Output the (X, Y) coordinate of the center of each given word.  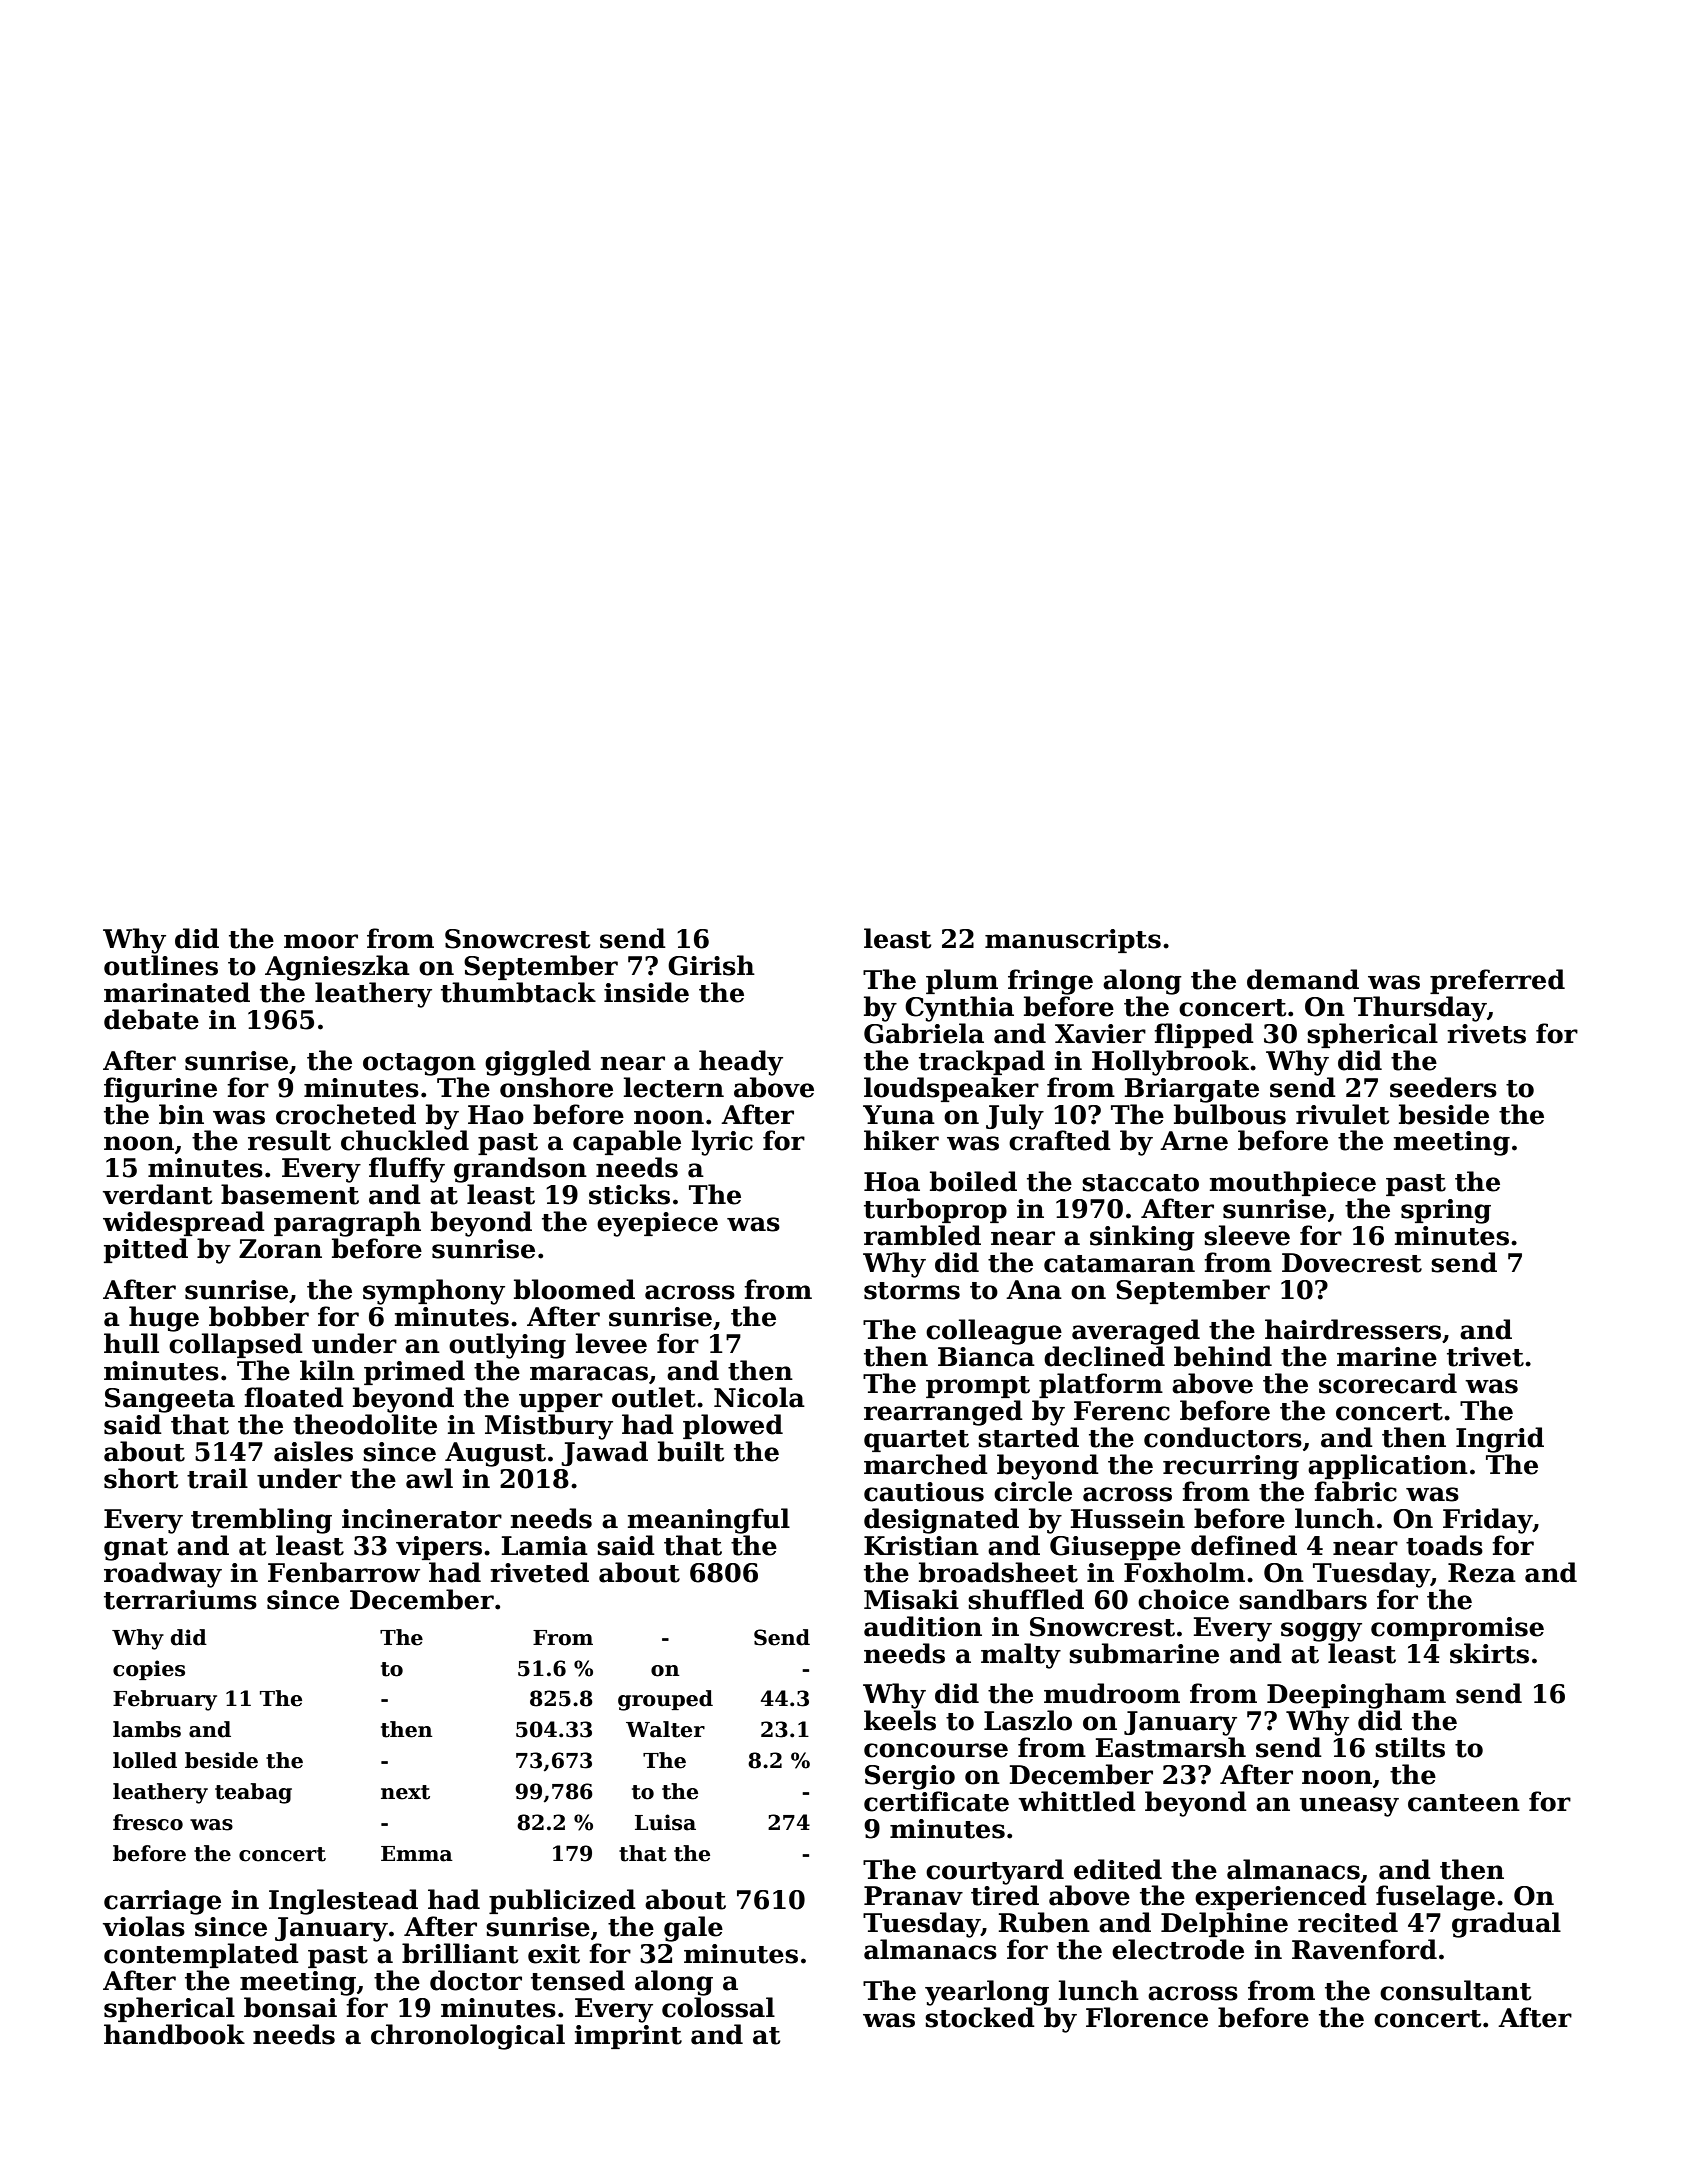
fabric (1355, 1491)
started (1028, 1437)
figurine (160, 1090)
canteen (1464, 1803)
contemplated (201, 1955)
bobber (259, 1316)
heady (741, 1063)
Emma (417, 1854)
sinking (1142, 1238)
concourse (936, 1750)
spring (1446, 1211)
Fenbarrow (344, 1572)
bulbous (1230, 1114)
